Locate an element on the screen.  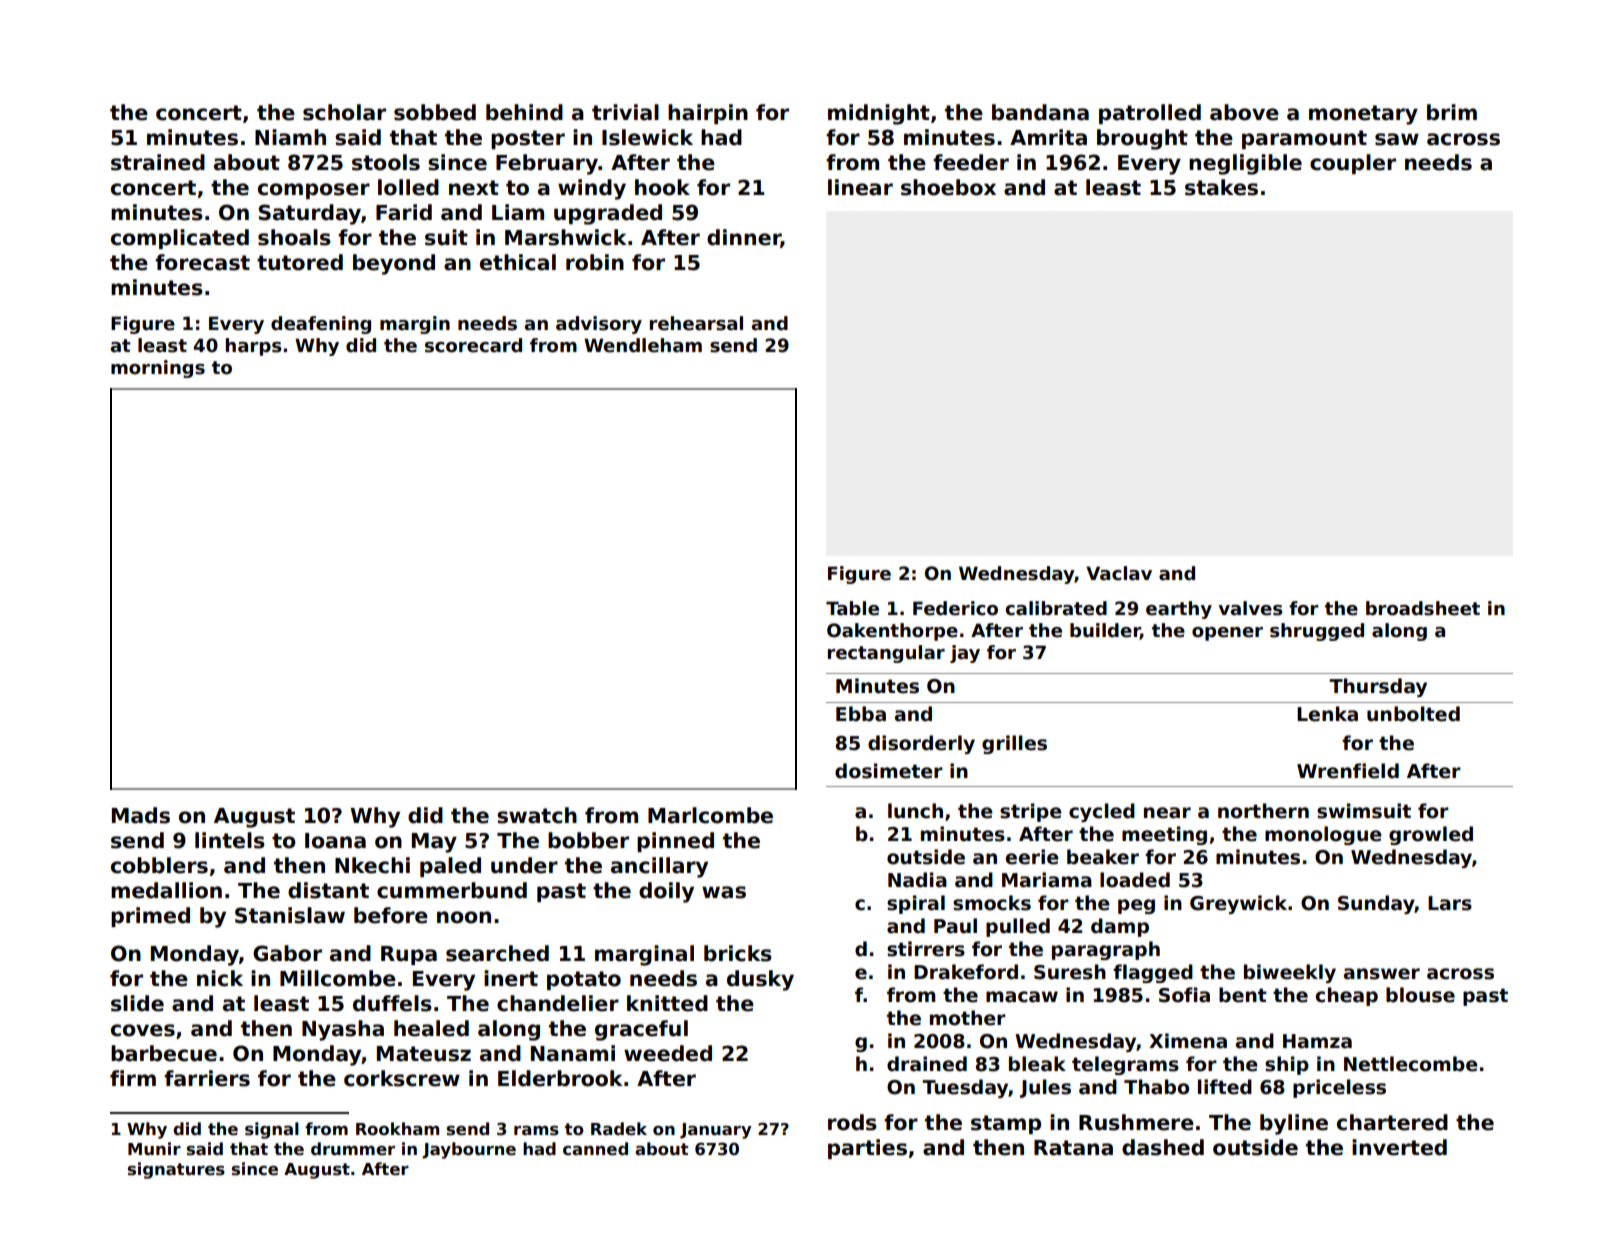
mornings is located at coordinates (158, 369).
